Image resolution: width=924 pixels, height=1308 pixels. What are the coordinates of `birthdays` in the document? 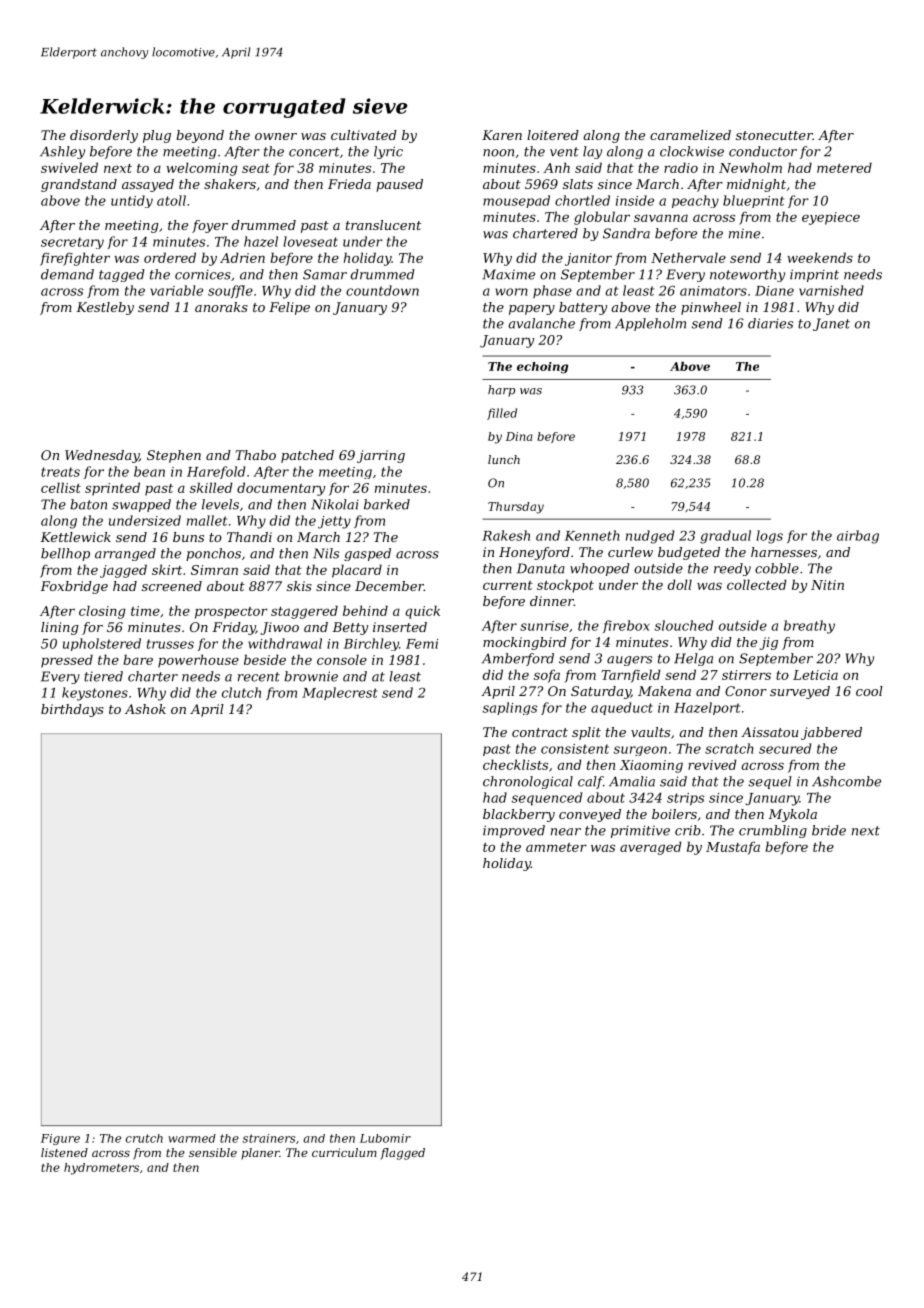 It's located at (72, 710).
